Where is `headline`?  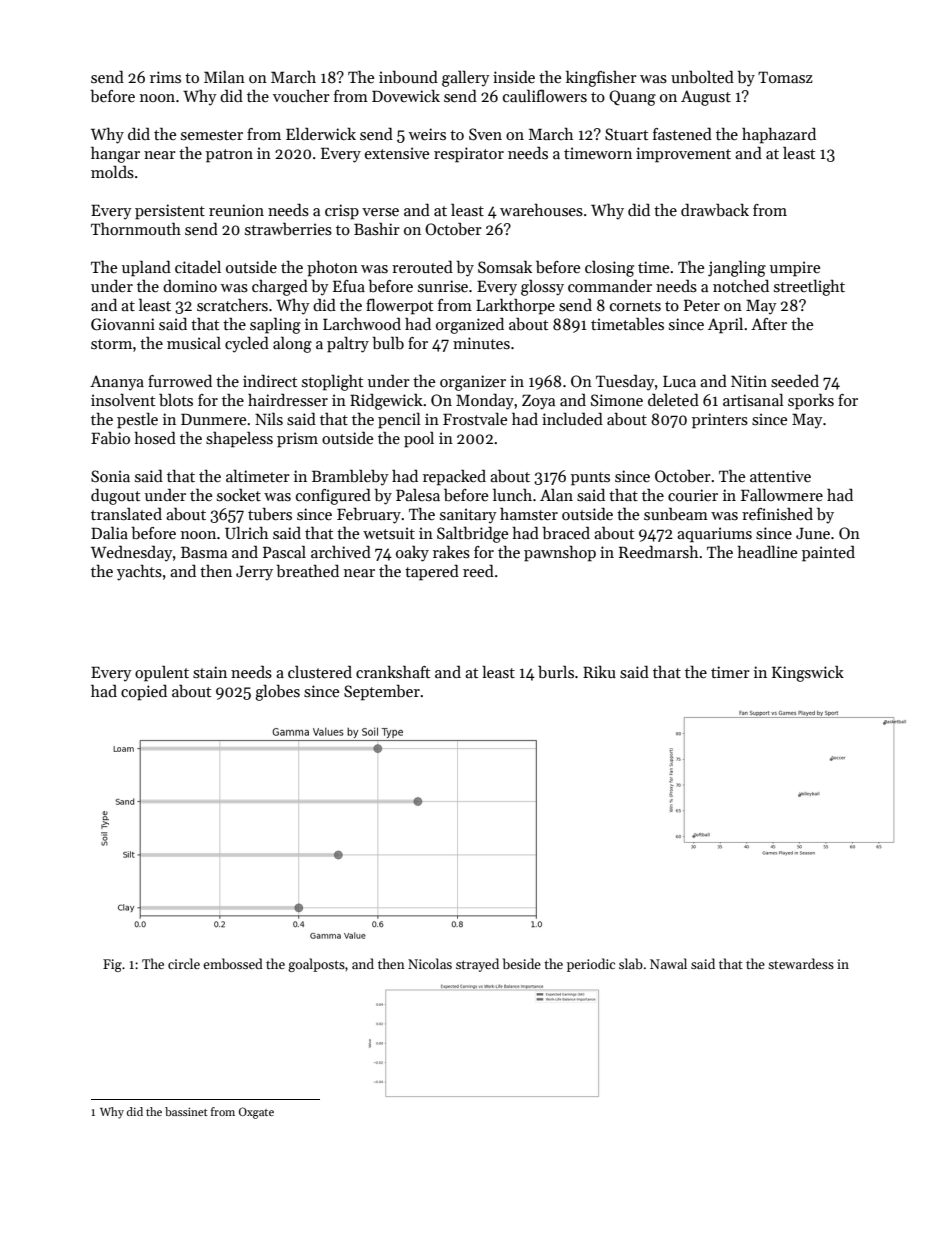
headline is located at coordinates (767, 551).
